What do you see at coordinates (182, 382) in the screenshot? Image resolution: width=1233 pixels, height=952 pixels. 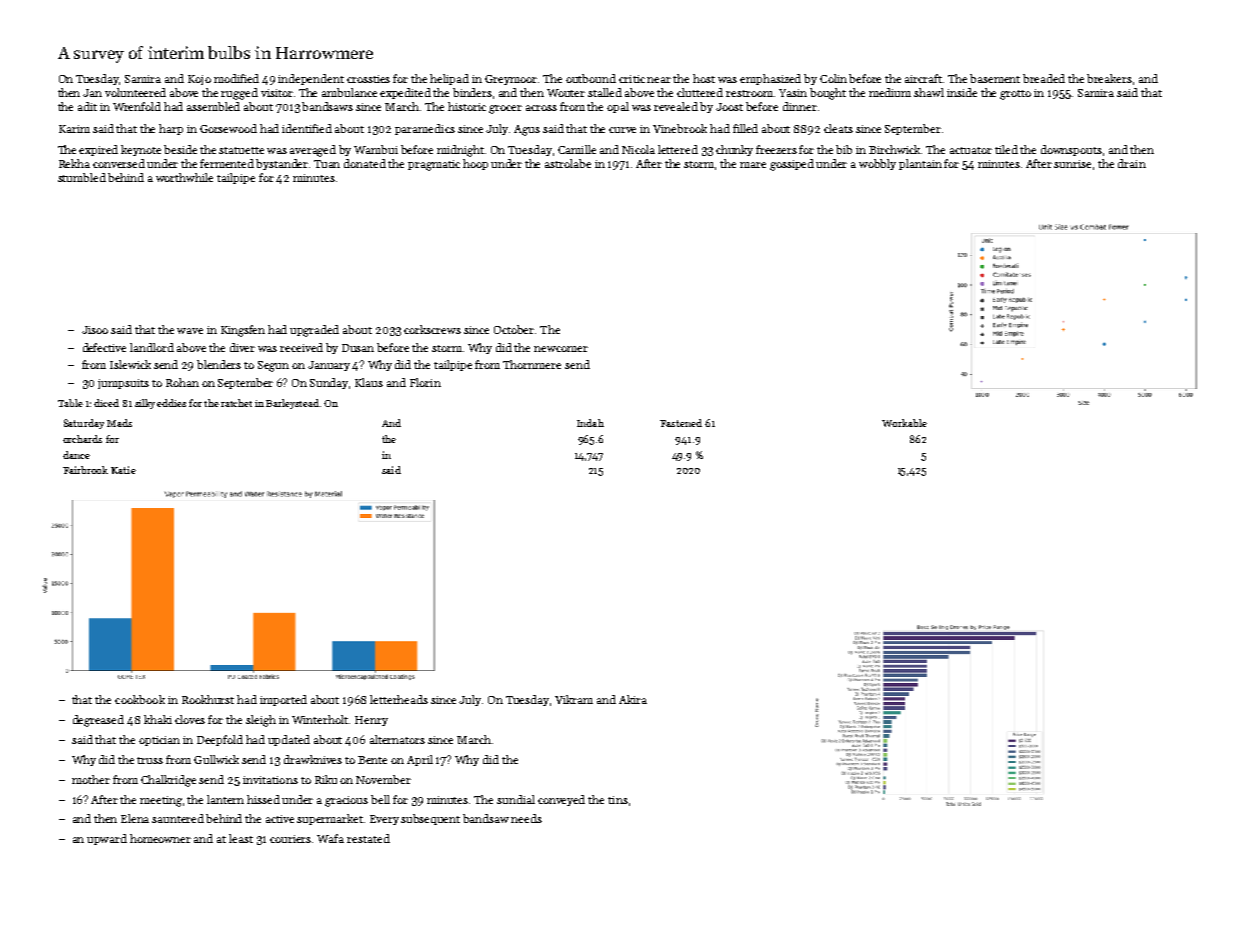 I see `Rohan` at bounding box center [182, 382].
